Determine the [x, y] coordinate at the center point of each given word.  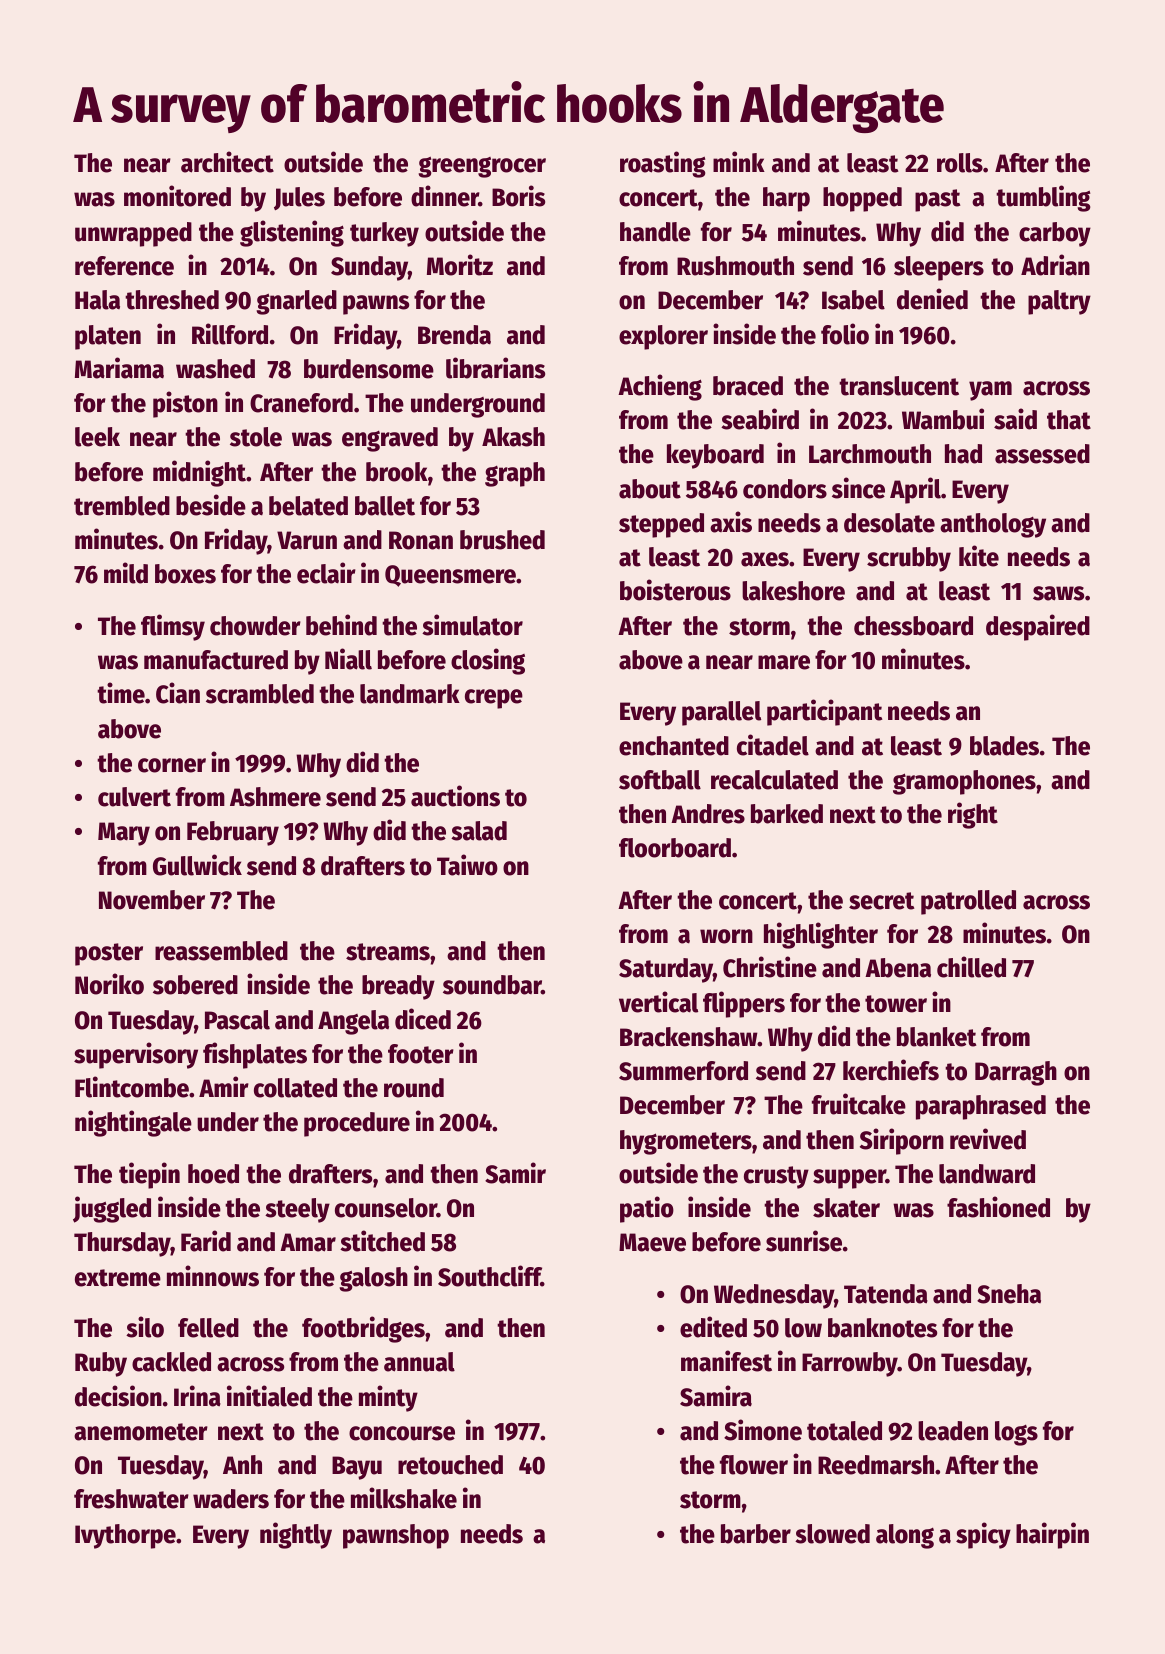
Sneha [1009, 1294]
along [905, 1536]
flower [754, 1465]
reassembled [221, 951]
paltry [1059, 302]
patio [647, 1209]
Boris [518, 196]
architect [227, 162]
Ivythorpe [125, 1536]
